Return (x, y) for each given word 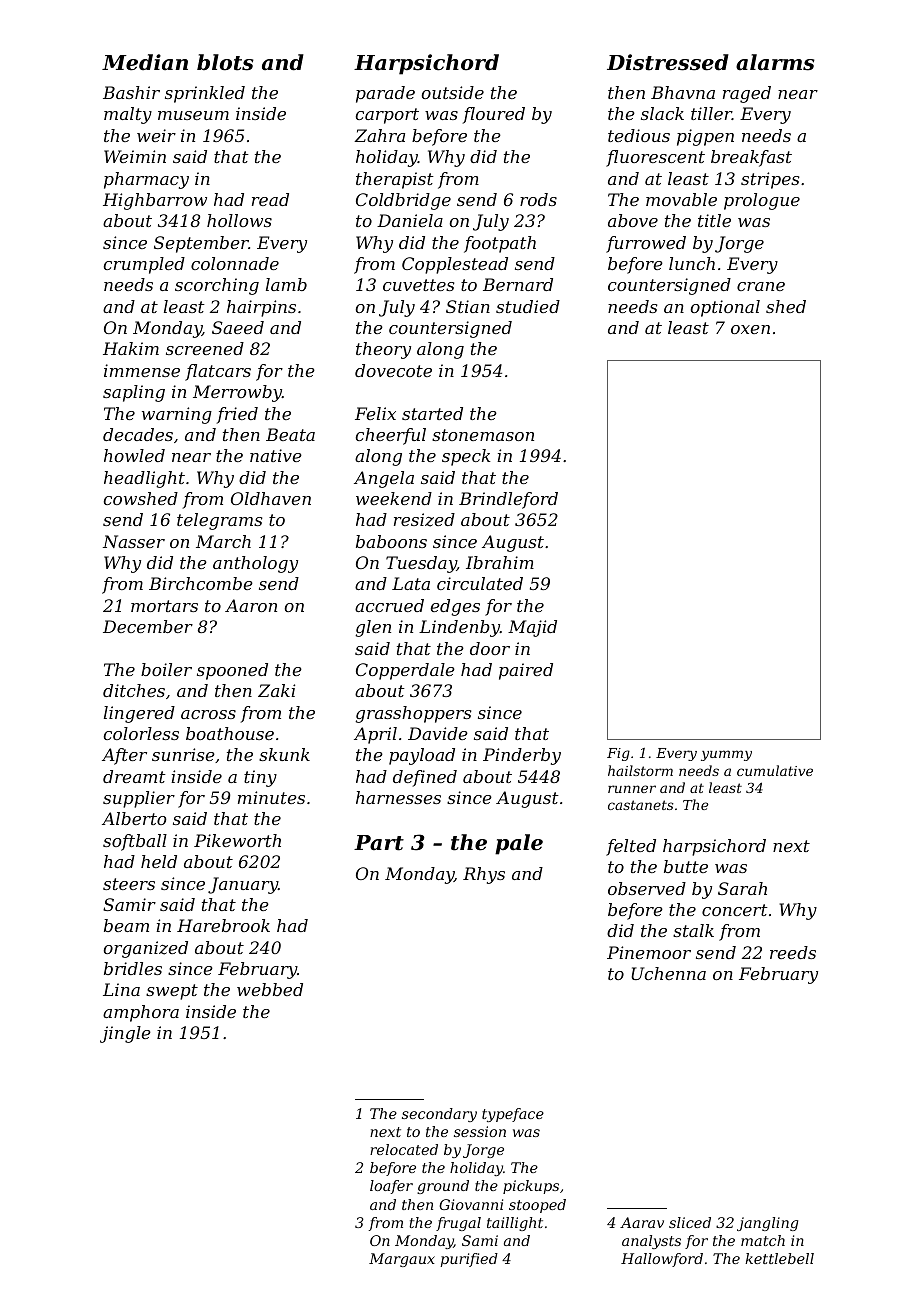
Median (145, 62)
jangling (767, 1224)
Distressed (668, 62)
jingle (125, 1034)
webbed (270, 989)
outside (453, 92)
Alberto (134, 818)
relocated (404, 1149)
